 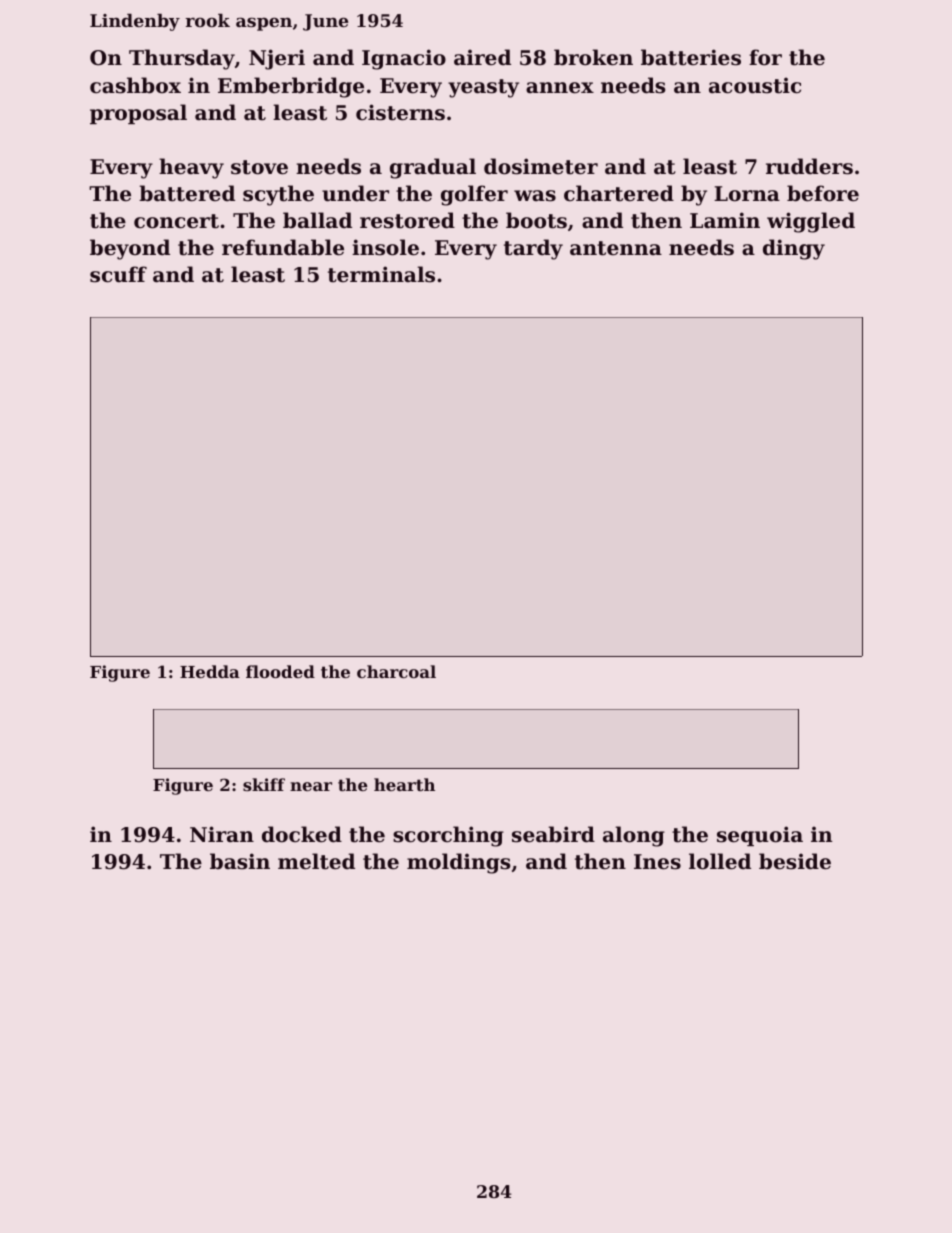 What do you see at coordinates (794, 249) in the screenshot?
I see `dingy` at bounding box center [794, 249].
